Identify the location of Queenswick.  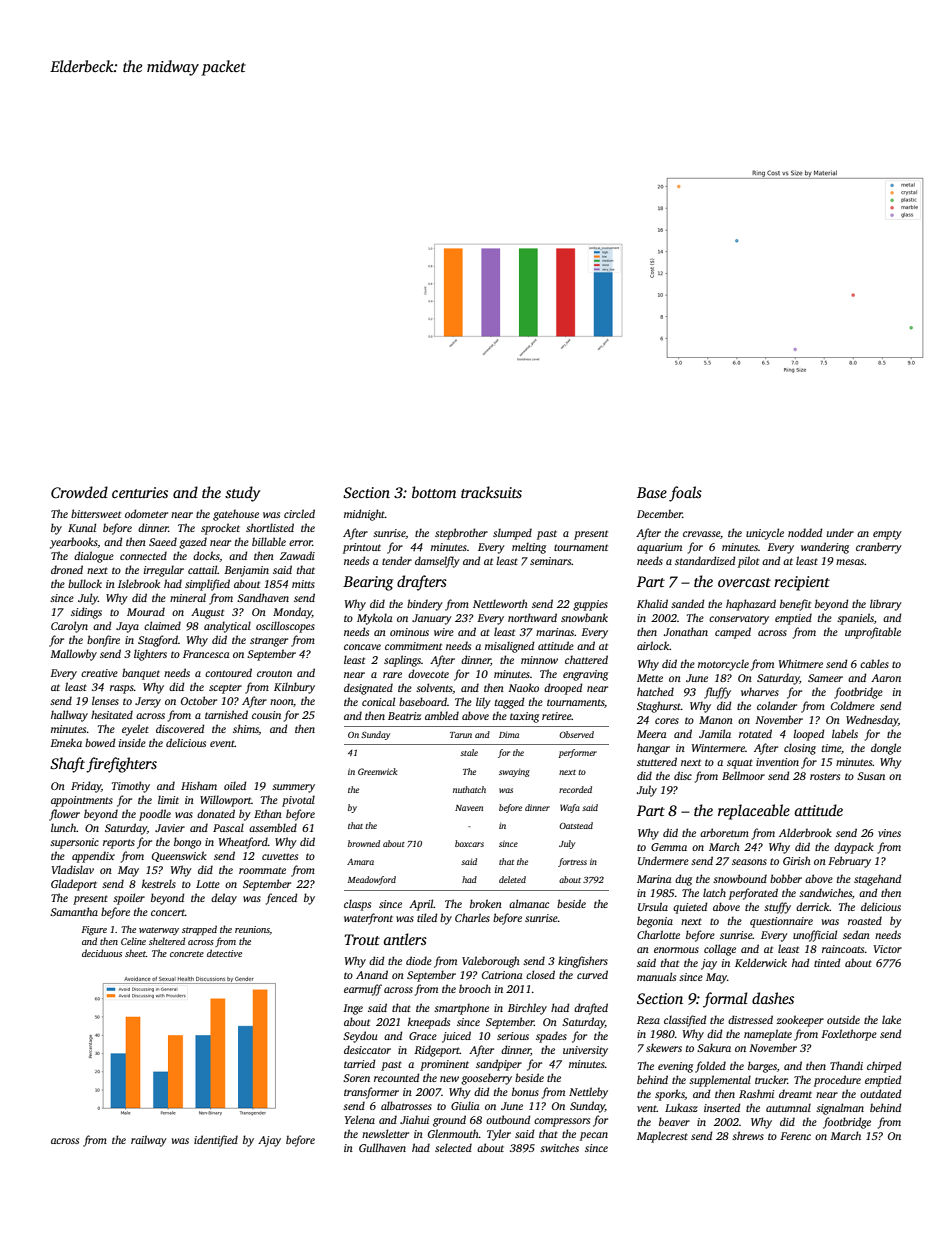
(179, 856).
